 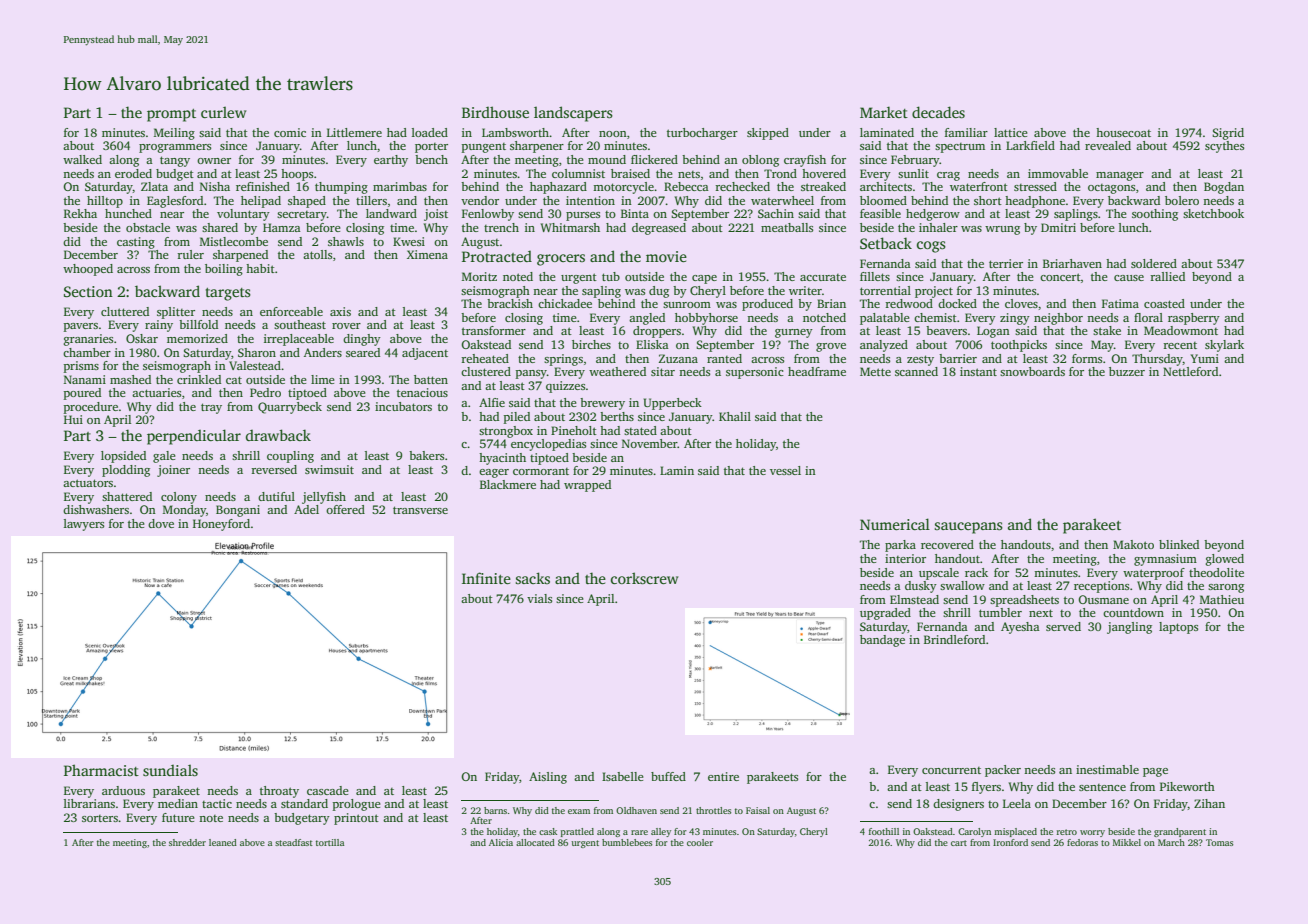 What do you see at coordinates (668, 776) in the page?
I see `buffed` at bounding box center [668, 776].
